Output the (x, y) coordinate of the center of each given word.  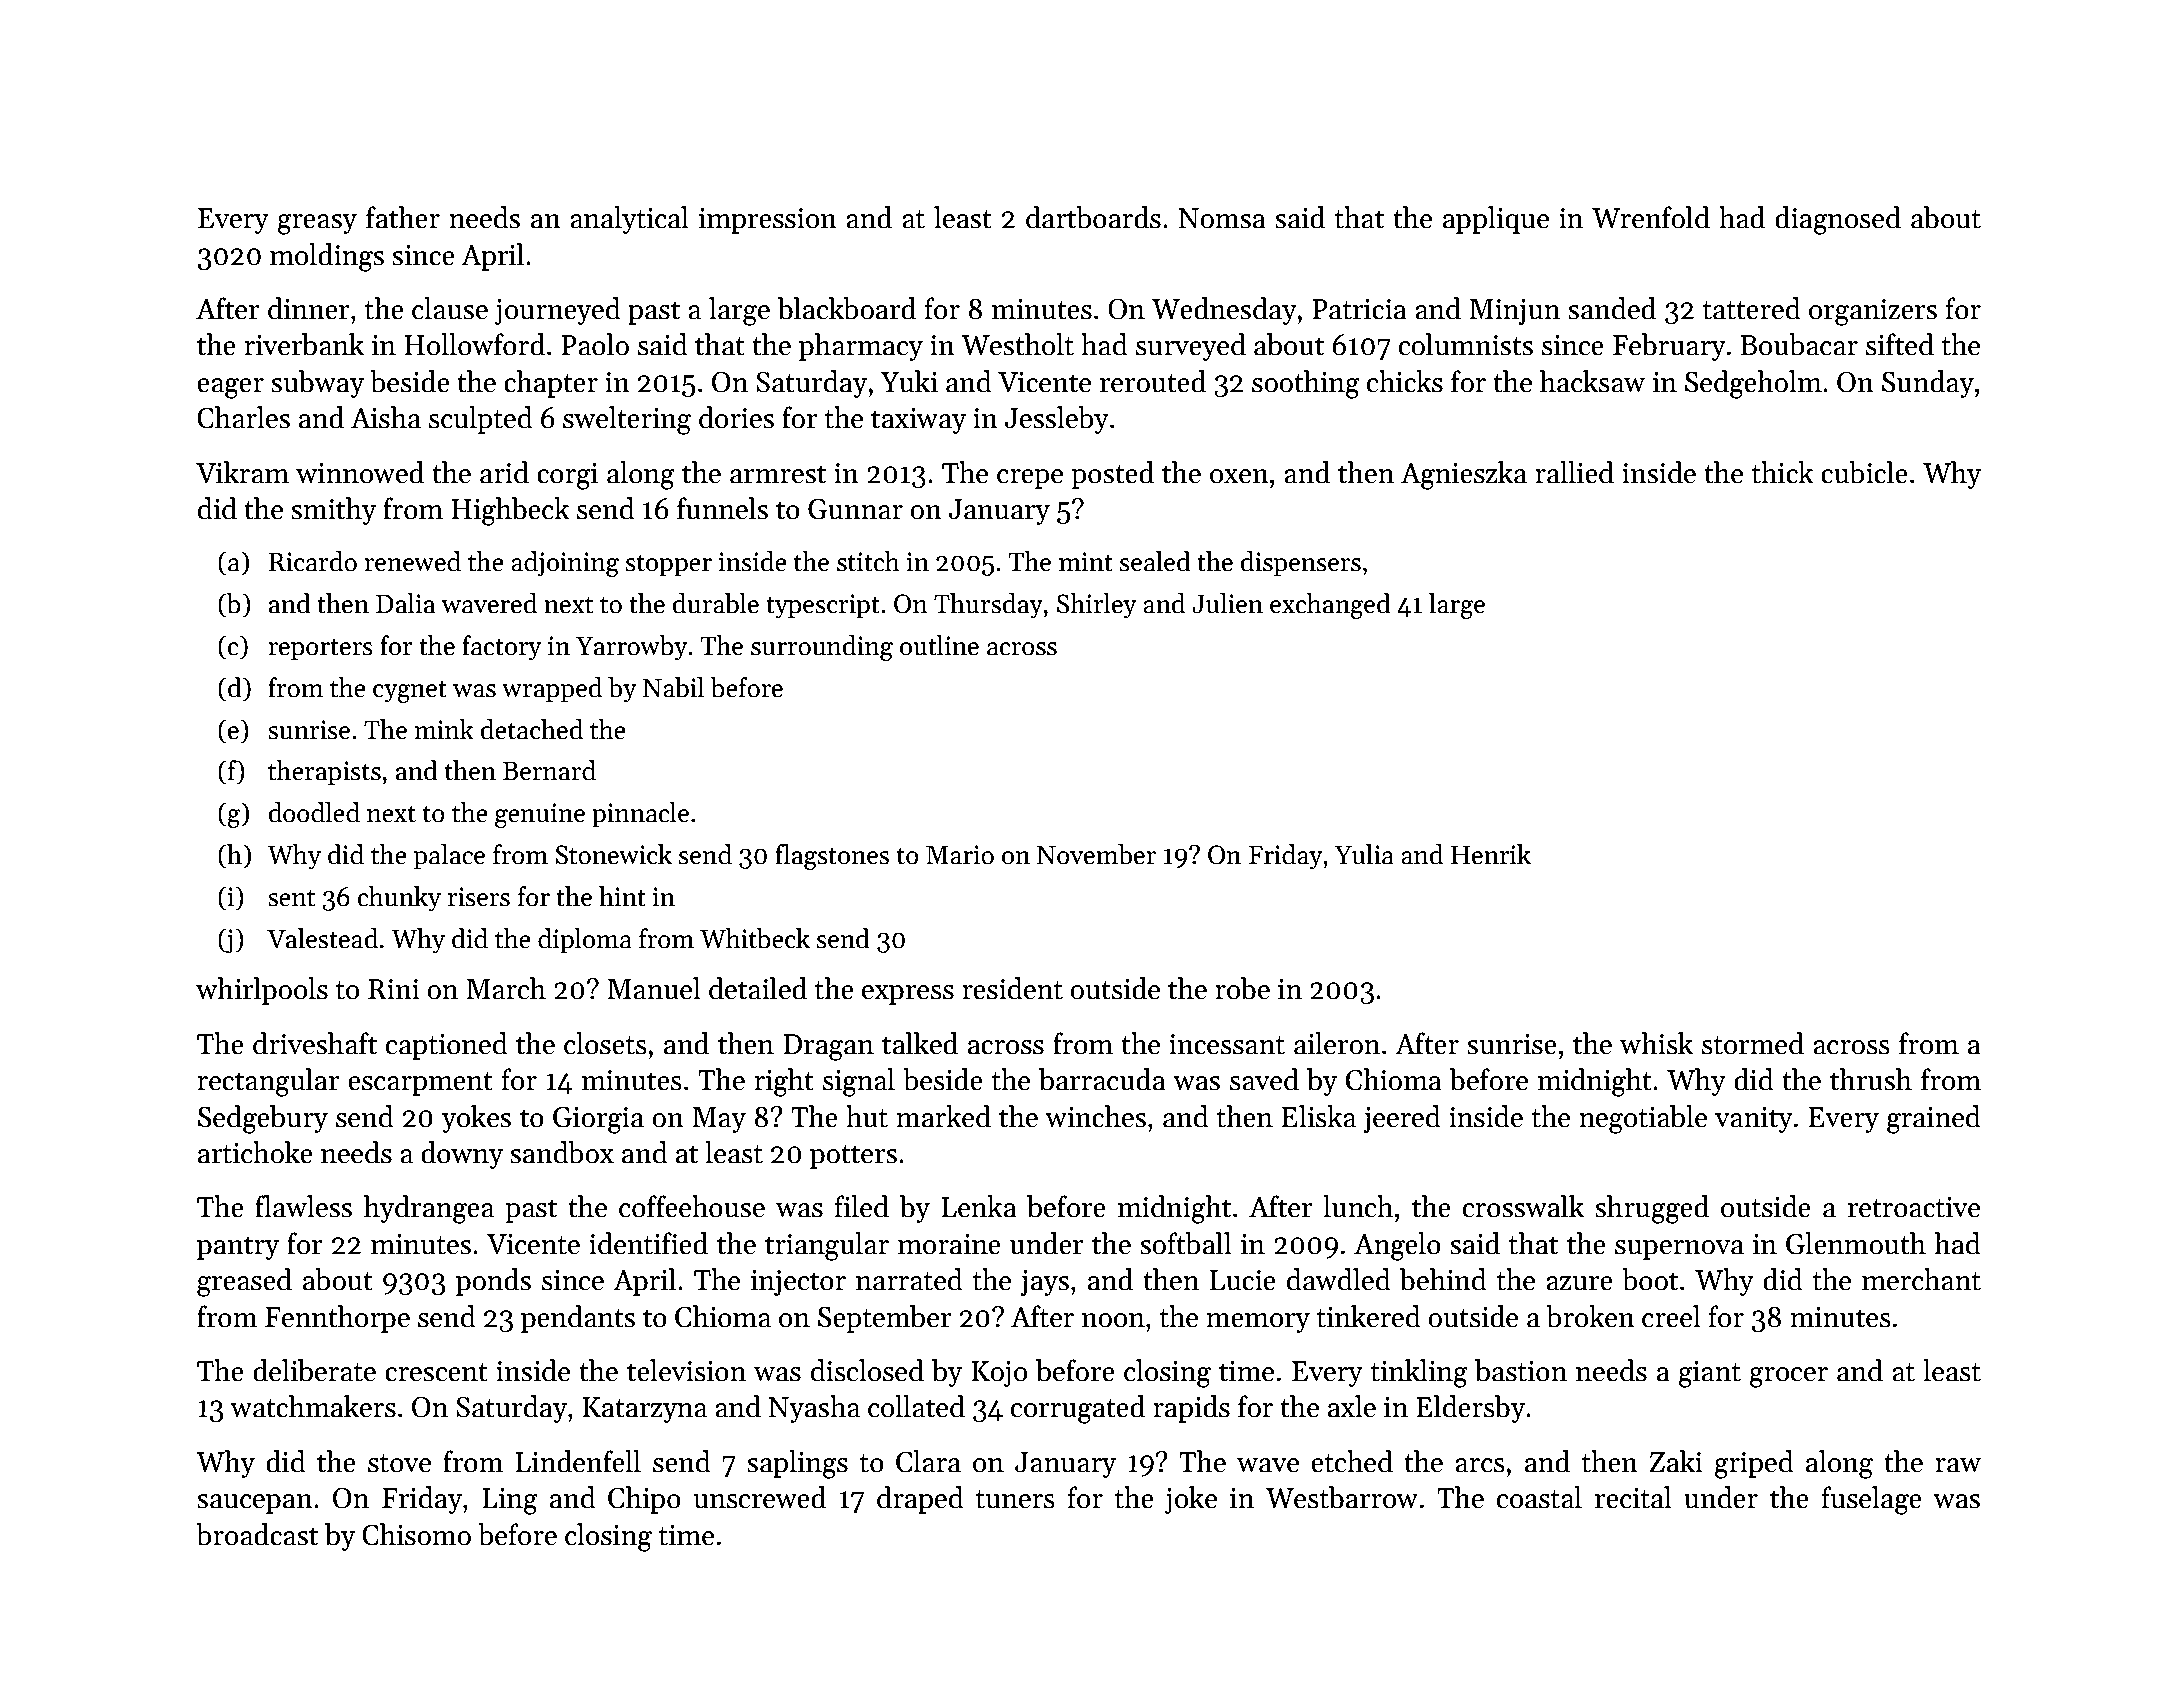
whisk (1656, 1043)
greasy (317, 224)
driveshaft (315, 1043)
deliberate (314, 1370)
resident (1012, 988)
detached (532, 729)
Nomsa (1222, 218)
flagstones (832, 857)
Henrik (1491, 854)
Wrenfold (1651, 217)
